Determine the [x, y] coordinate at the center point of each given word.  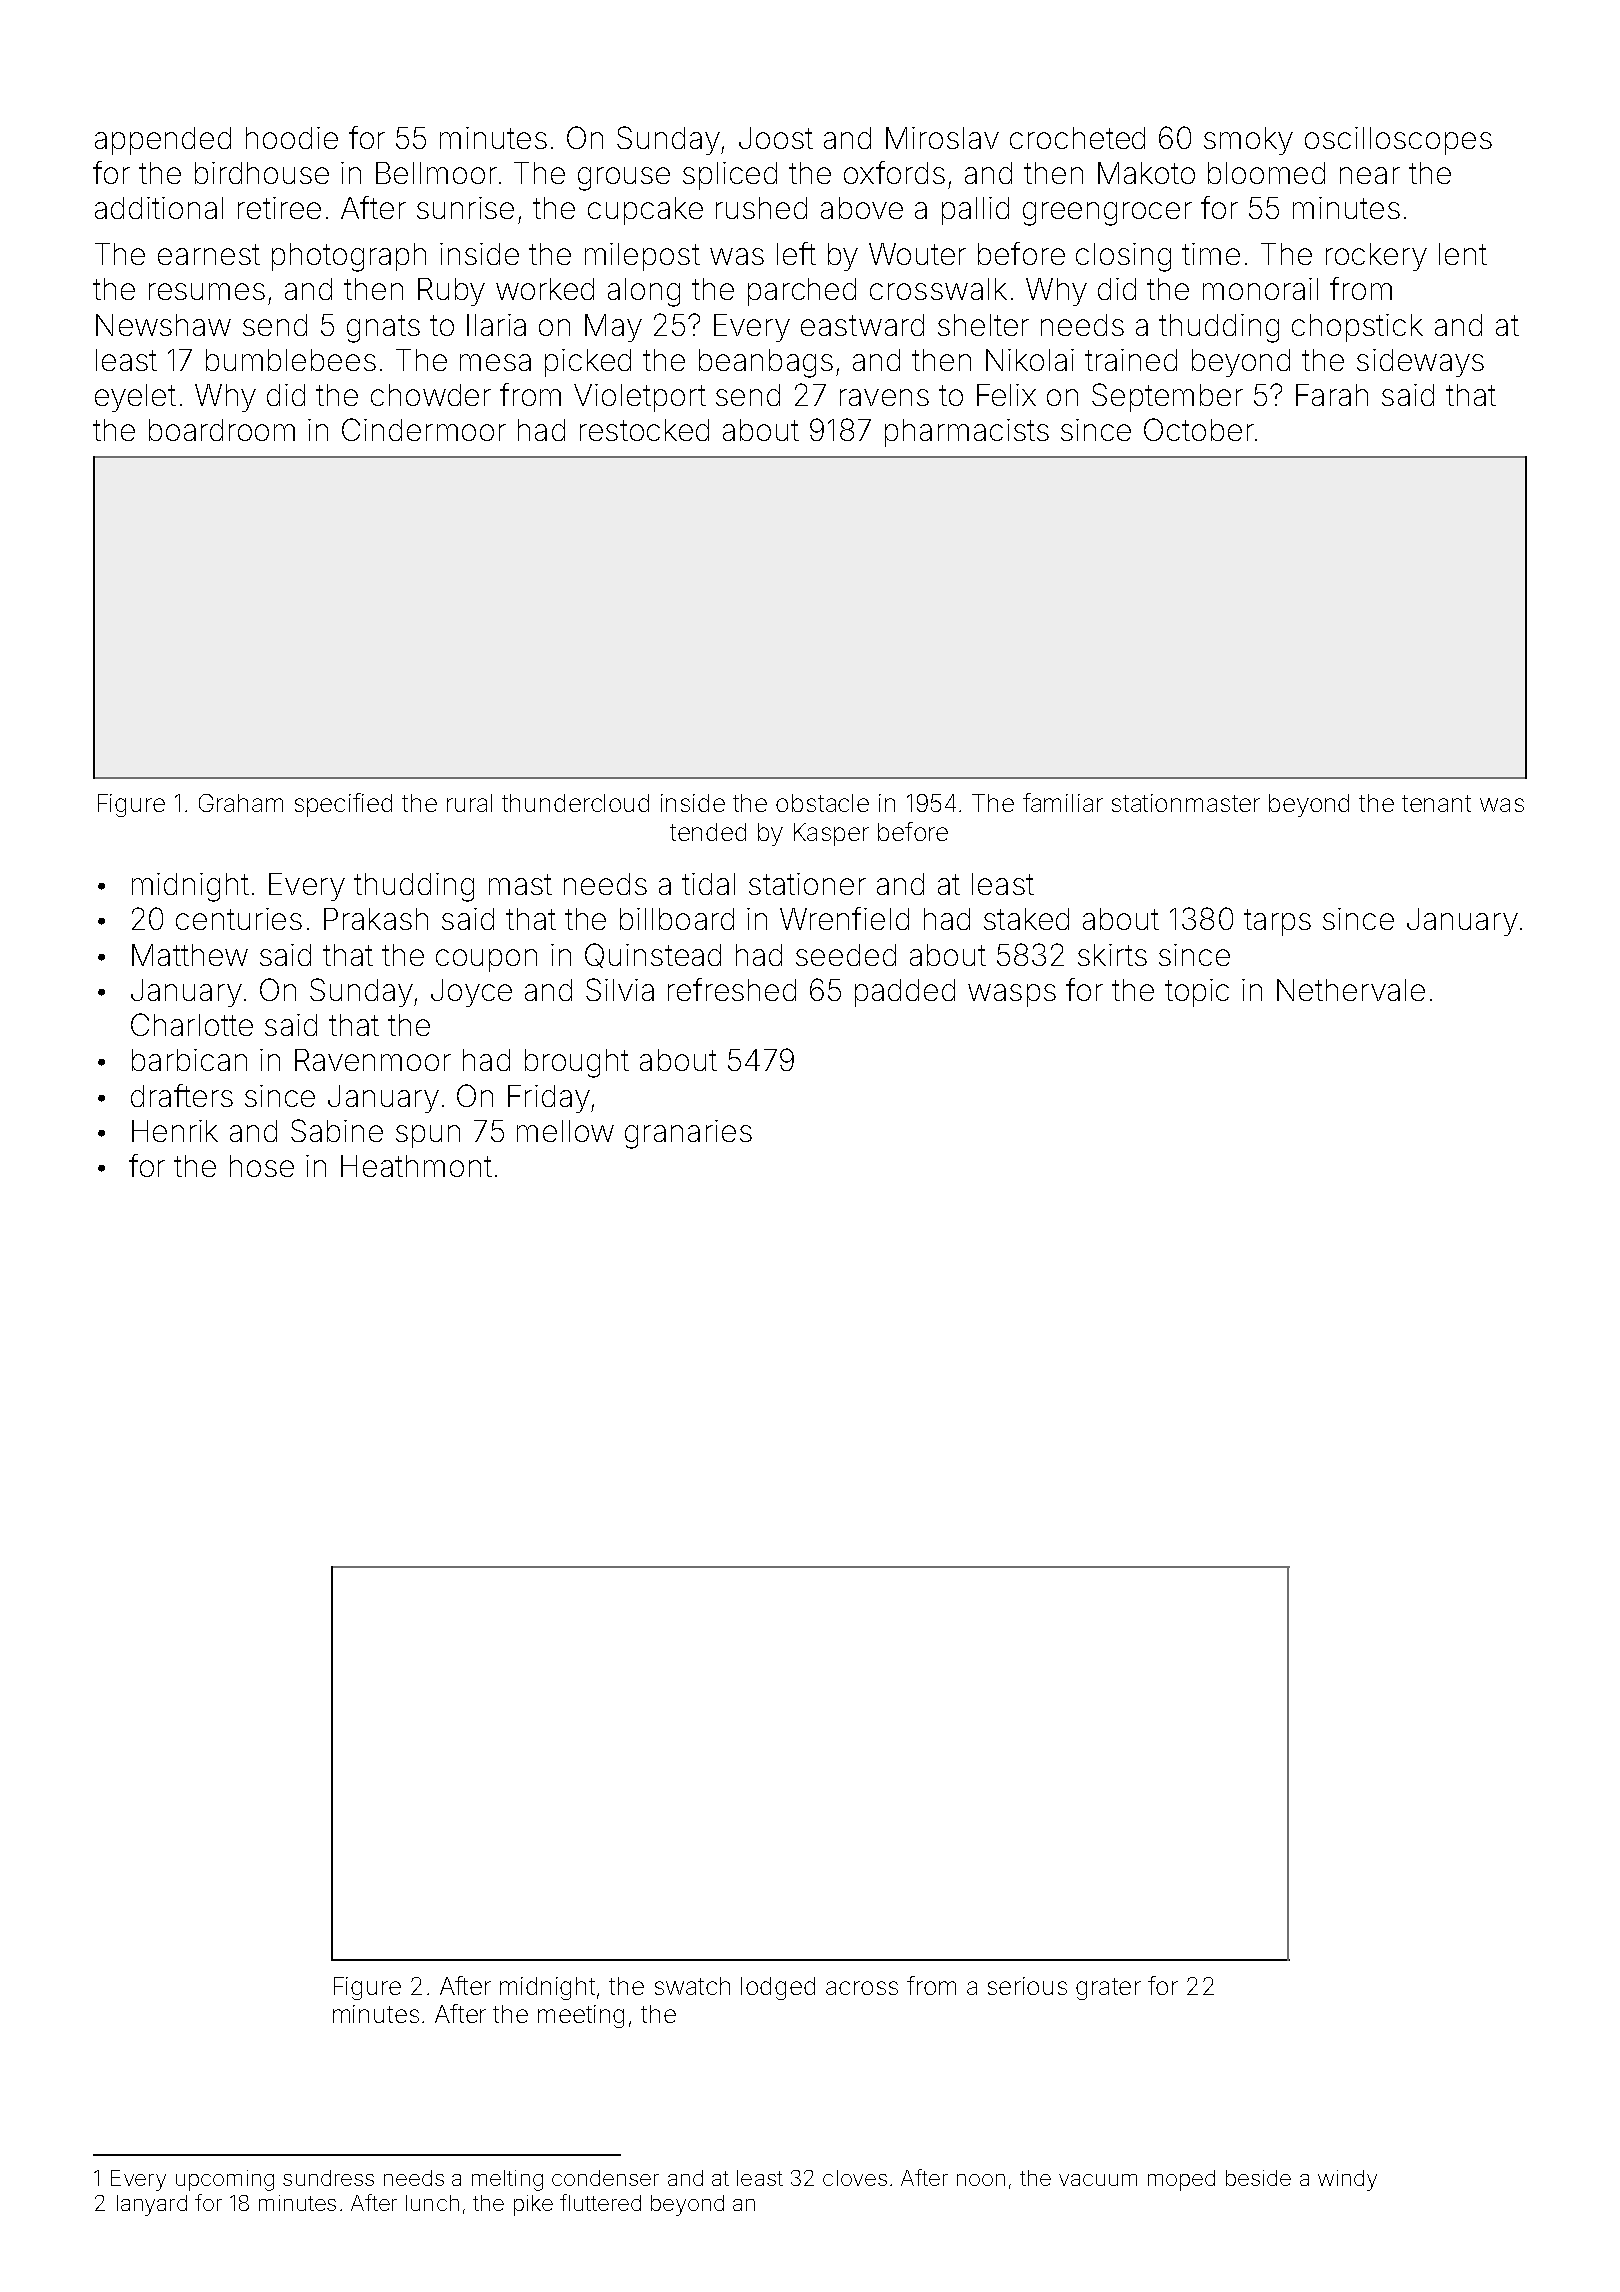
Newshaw [163, 325]
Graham [241, 803]
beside [1258, 2178]
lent [1463, 254]
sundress [328, 2178]
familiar [1063, 802]
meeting [581, 2016]
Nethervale [1351, 990]
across [862, 1988]
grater [1108, 1989]
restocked [644, 430]
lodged [778, 1988]
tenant [1436, 803]
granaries [688, 1134]
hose [262, 1166]
